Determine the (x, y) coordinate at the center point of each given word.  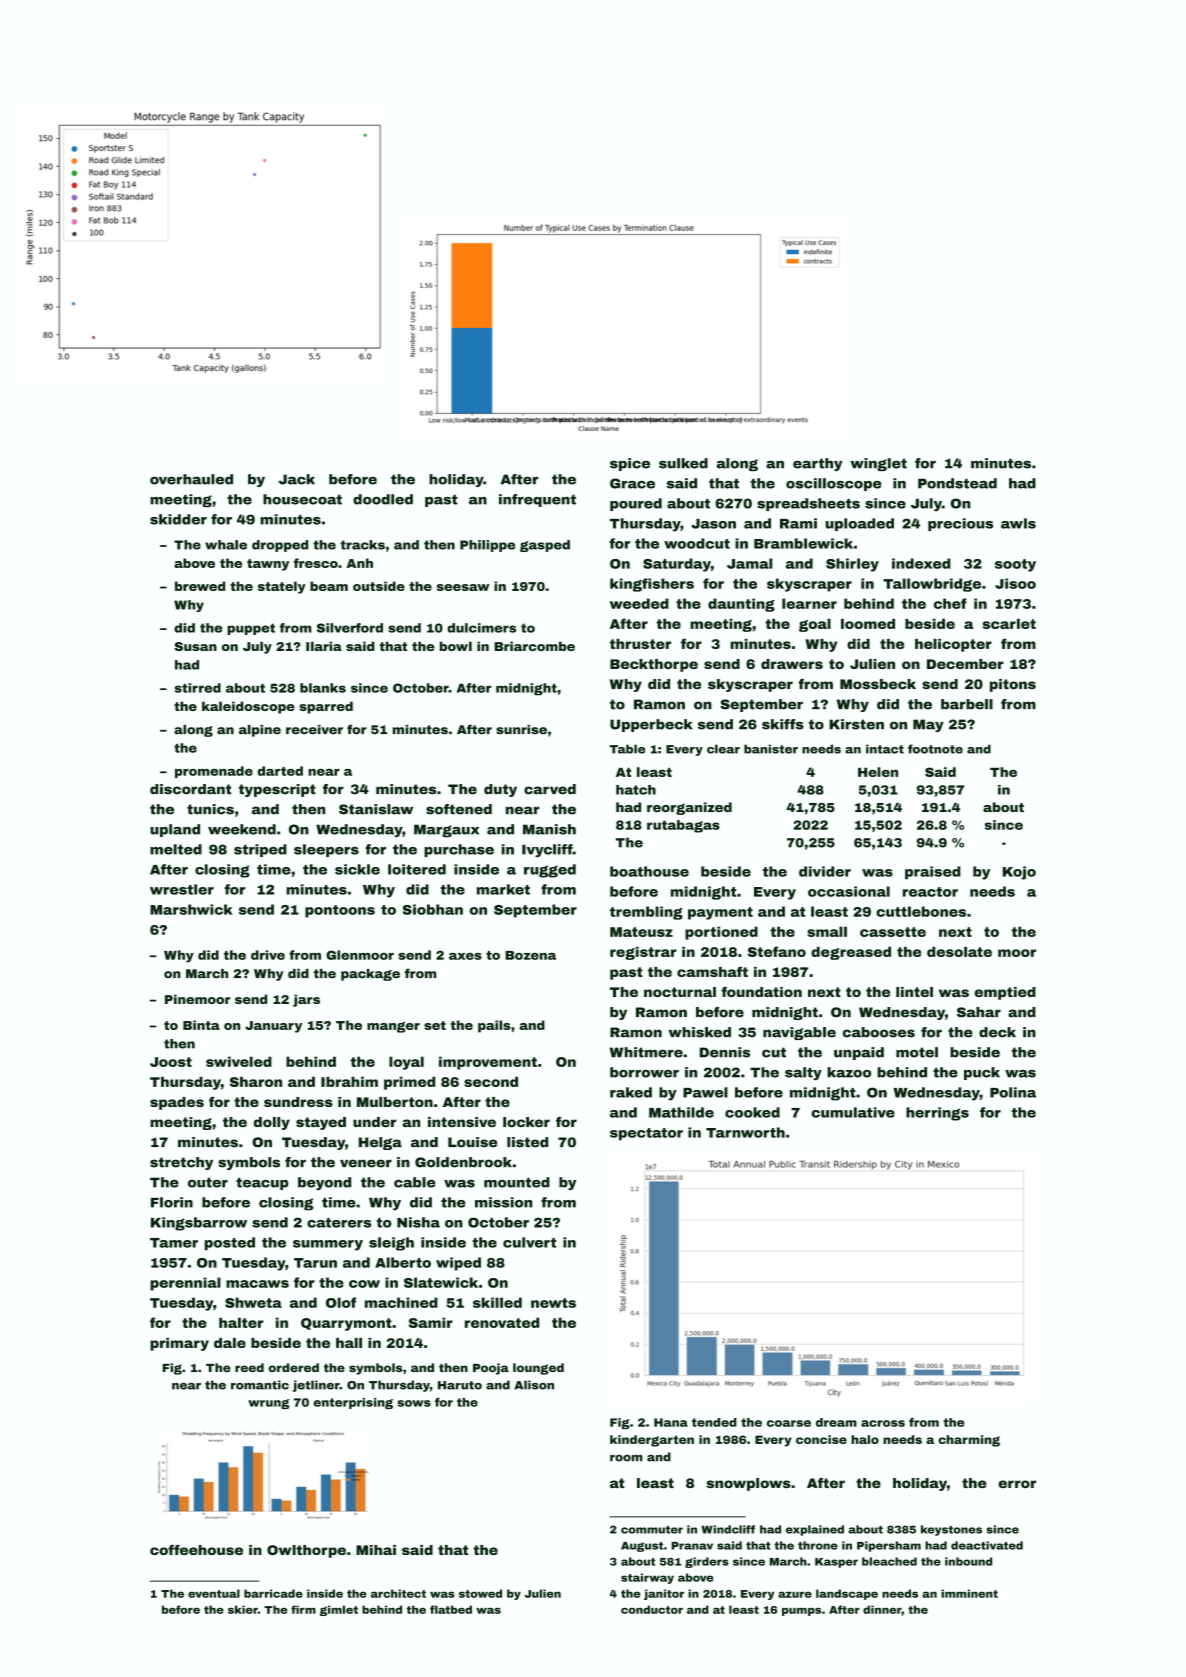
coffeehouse (196, 1549)
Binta (201, 1025)
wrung (268, 1404)
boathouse (649, 871)
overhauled (191, 479)
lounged (538, 1369)
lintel (914, 992)
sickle (357, 869)
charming (969, 1441)
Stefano (777, 951)
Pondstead (957, 483)
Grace (632, 483)
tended (714, 1422)
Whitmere (646, 1052)
